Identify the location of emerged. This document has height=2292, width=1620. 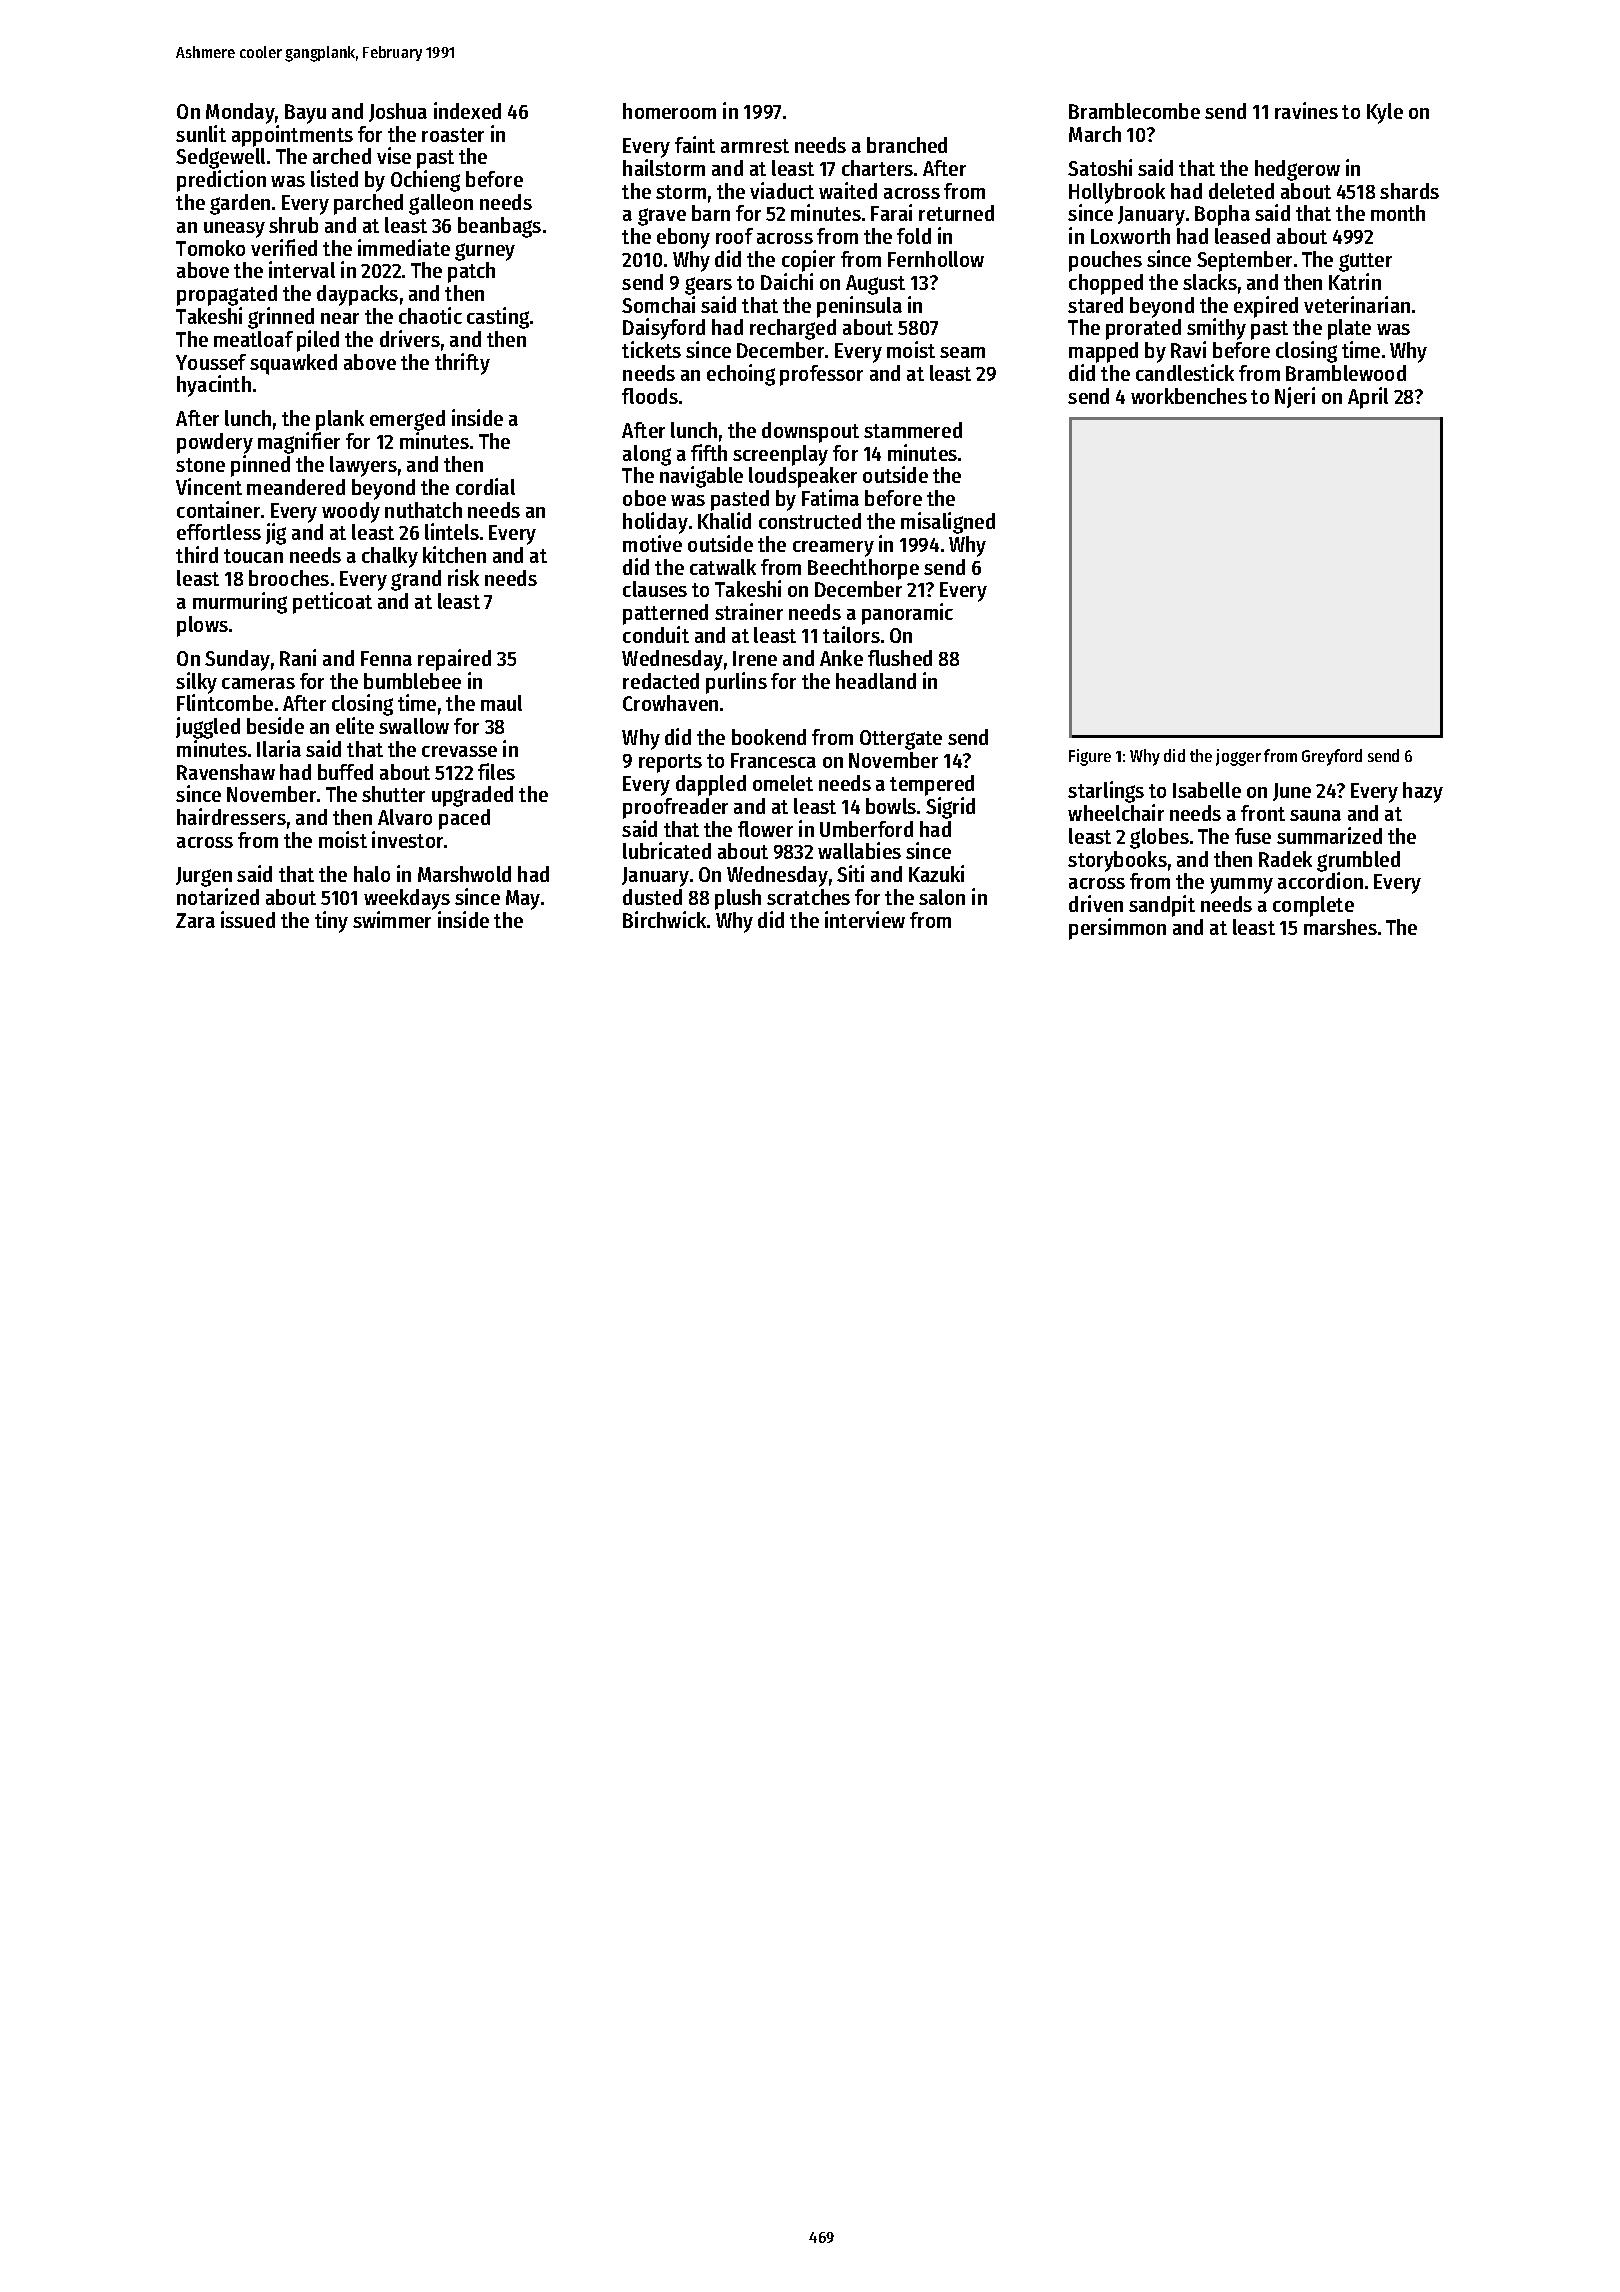
(407, 420).
